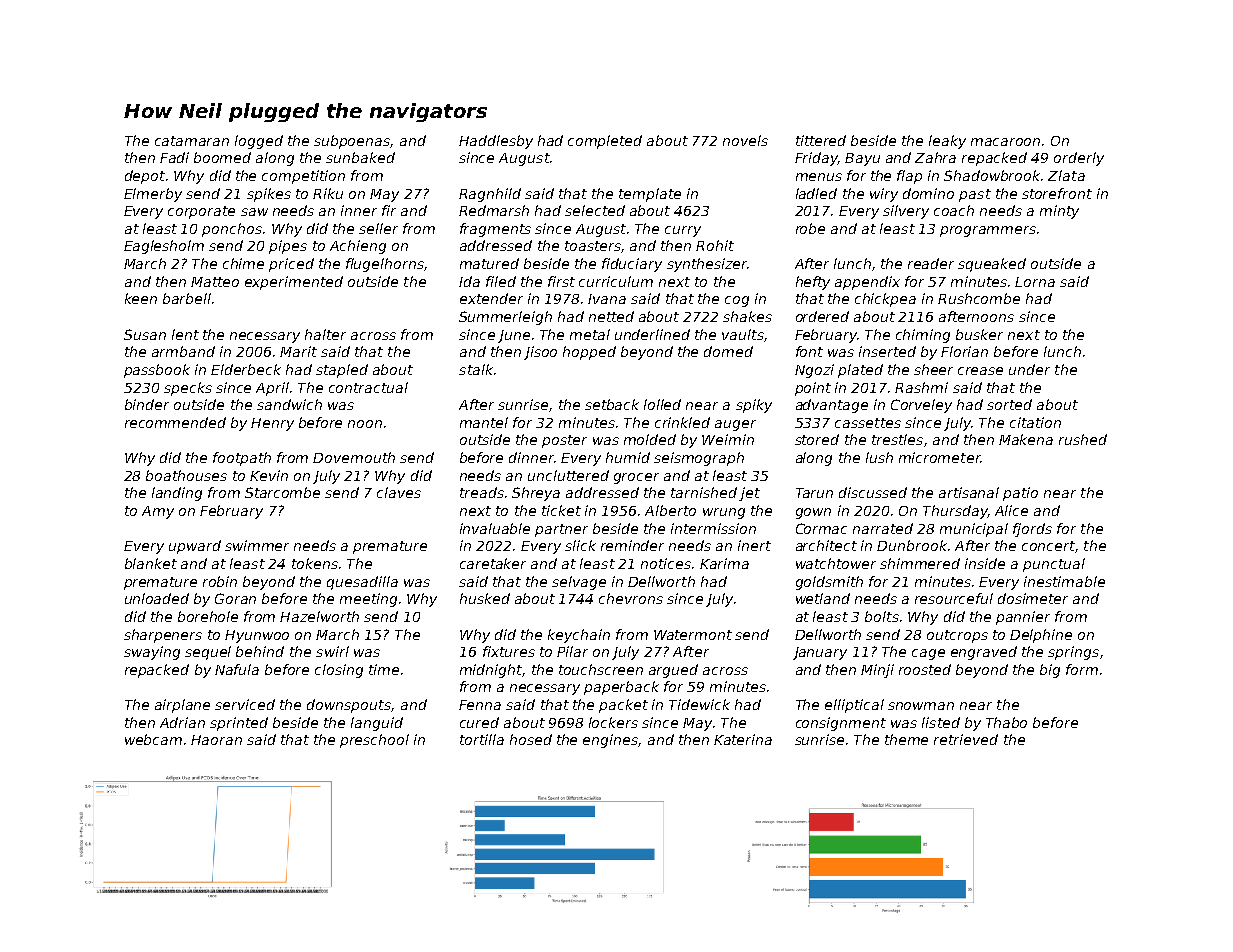 This page has height=952, width=1233. I want to click on crease, so click(980, 371).
